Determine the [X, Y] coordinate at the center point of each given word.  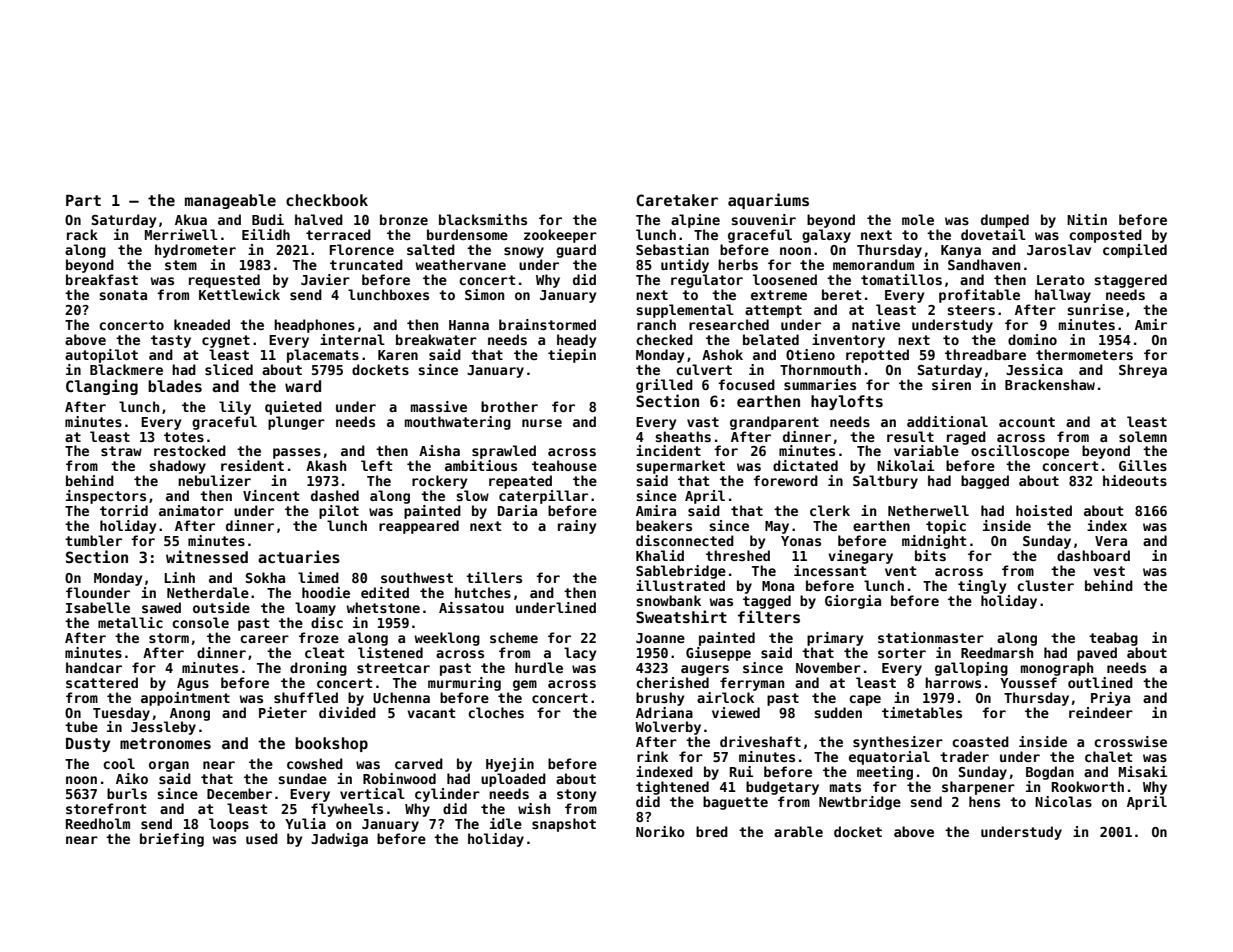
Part [83, 200]
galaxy [826, 236]
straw [121, 451]
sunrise [1095, 309]
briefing [172, 840]
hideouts [1135, 480]
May [777, 527]
